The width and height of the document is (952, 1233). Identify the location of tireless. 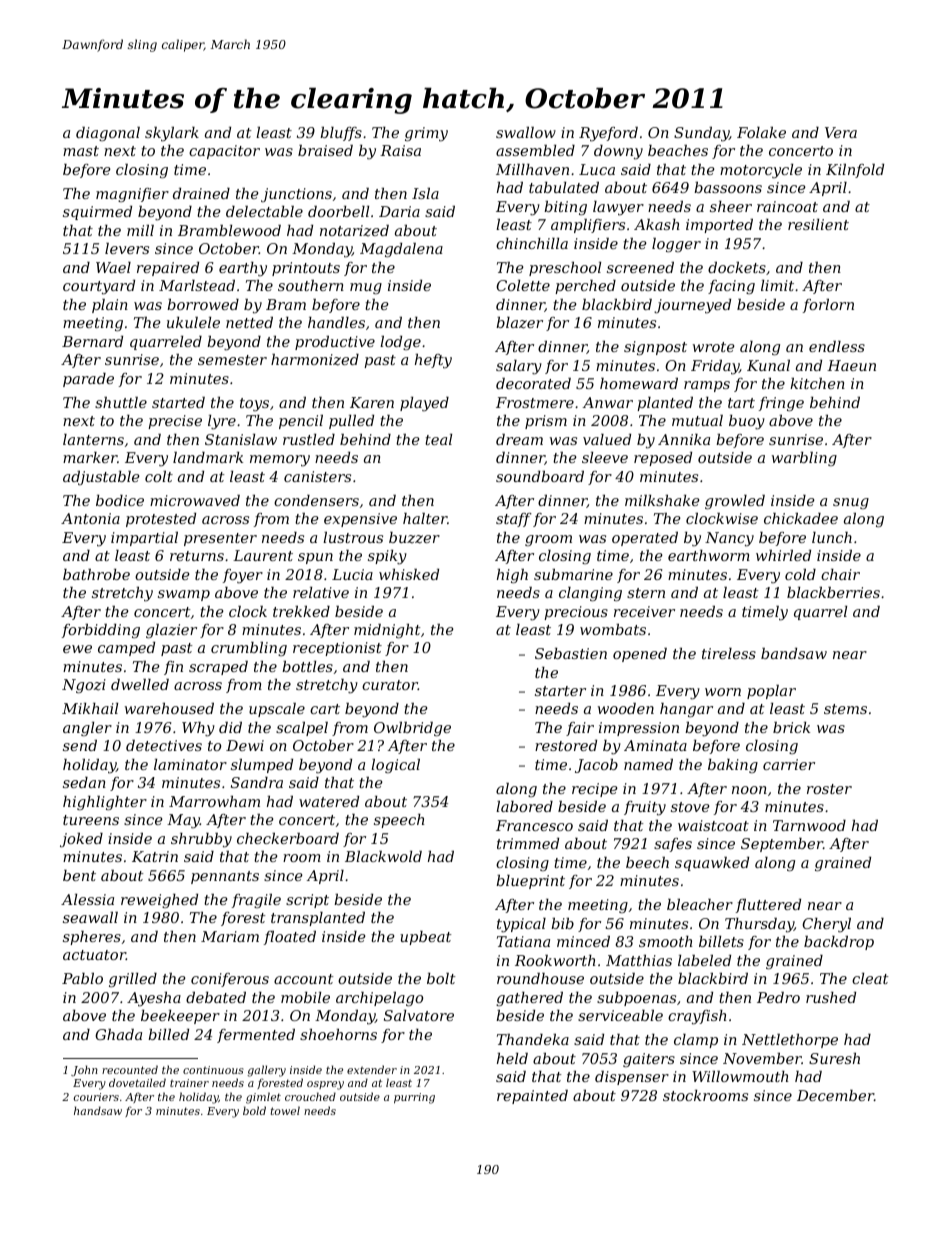
(729, 653).
